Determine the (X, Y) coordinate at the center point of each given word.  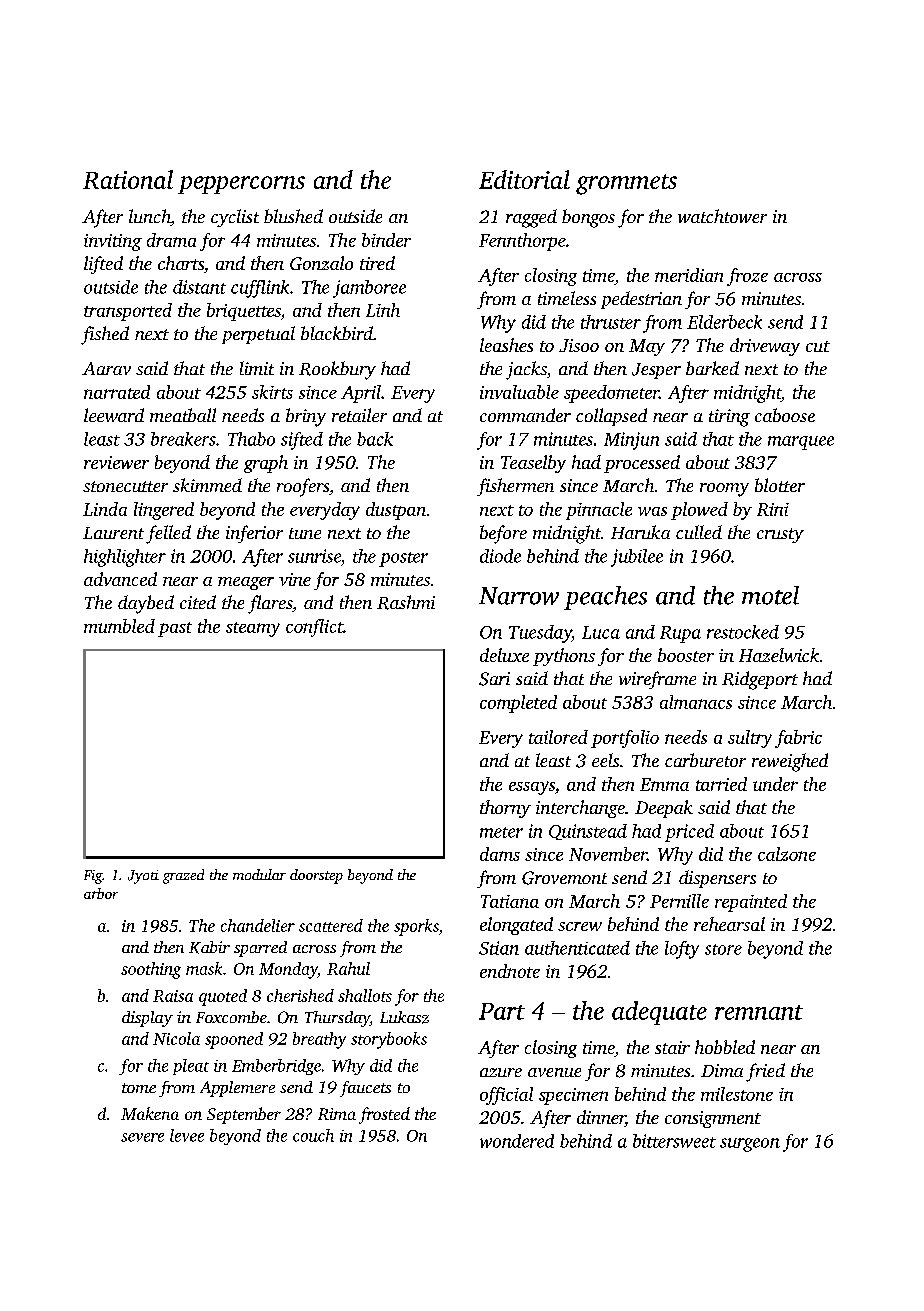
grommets (626, 184)
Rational (128, 179)
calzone (787, 854)
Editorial (524, 179)
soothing (151, 970)
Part (502, 1011)
